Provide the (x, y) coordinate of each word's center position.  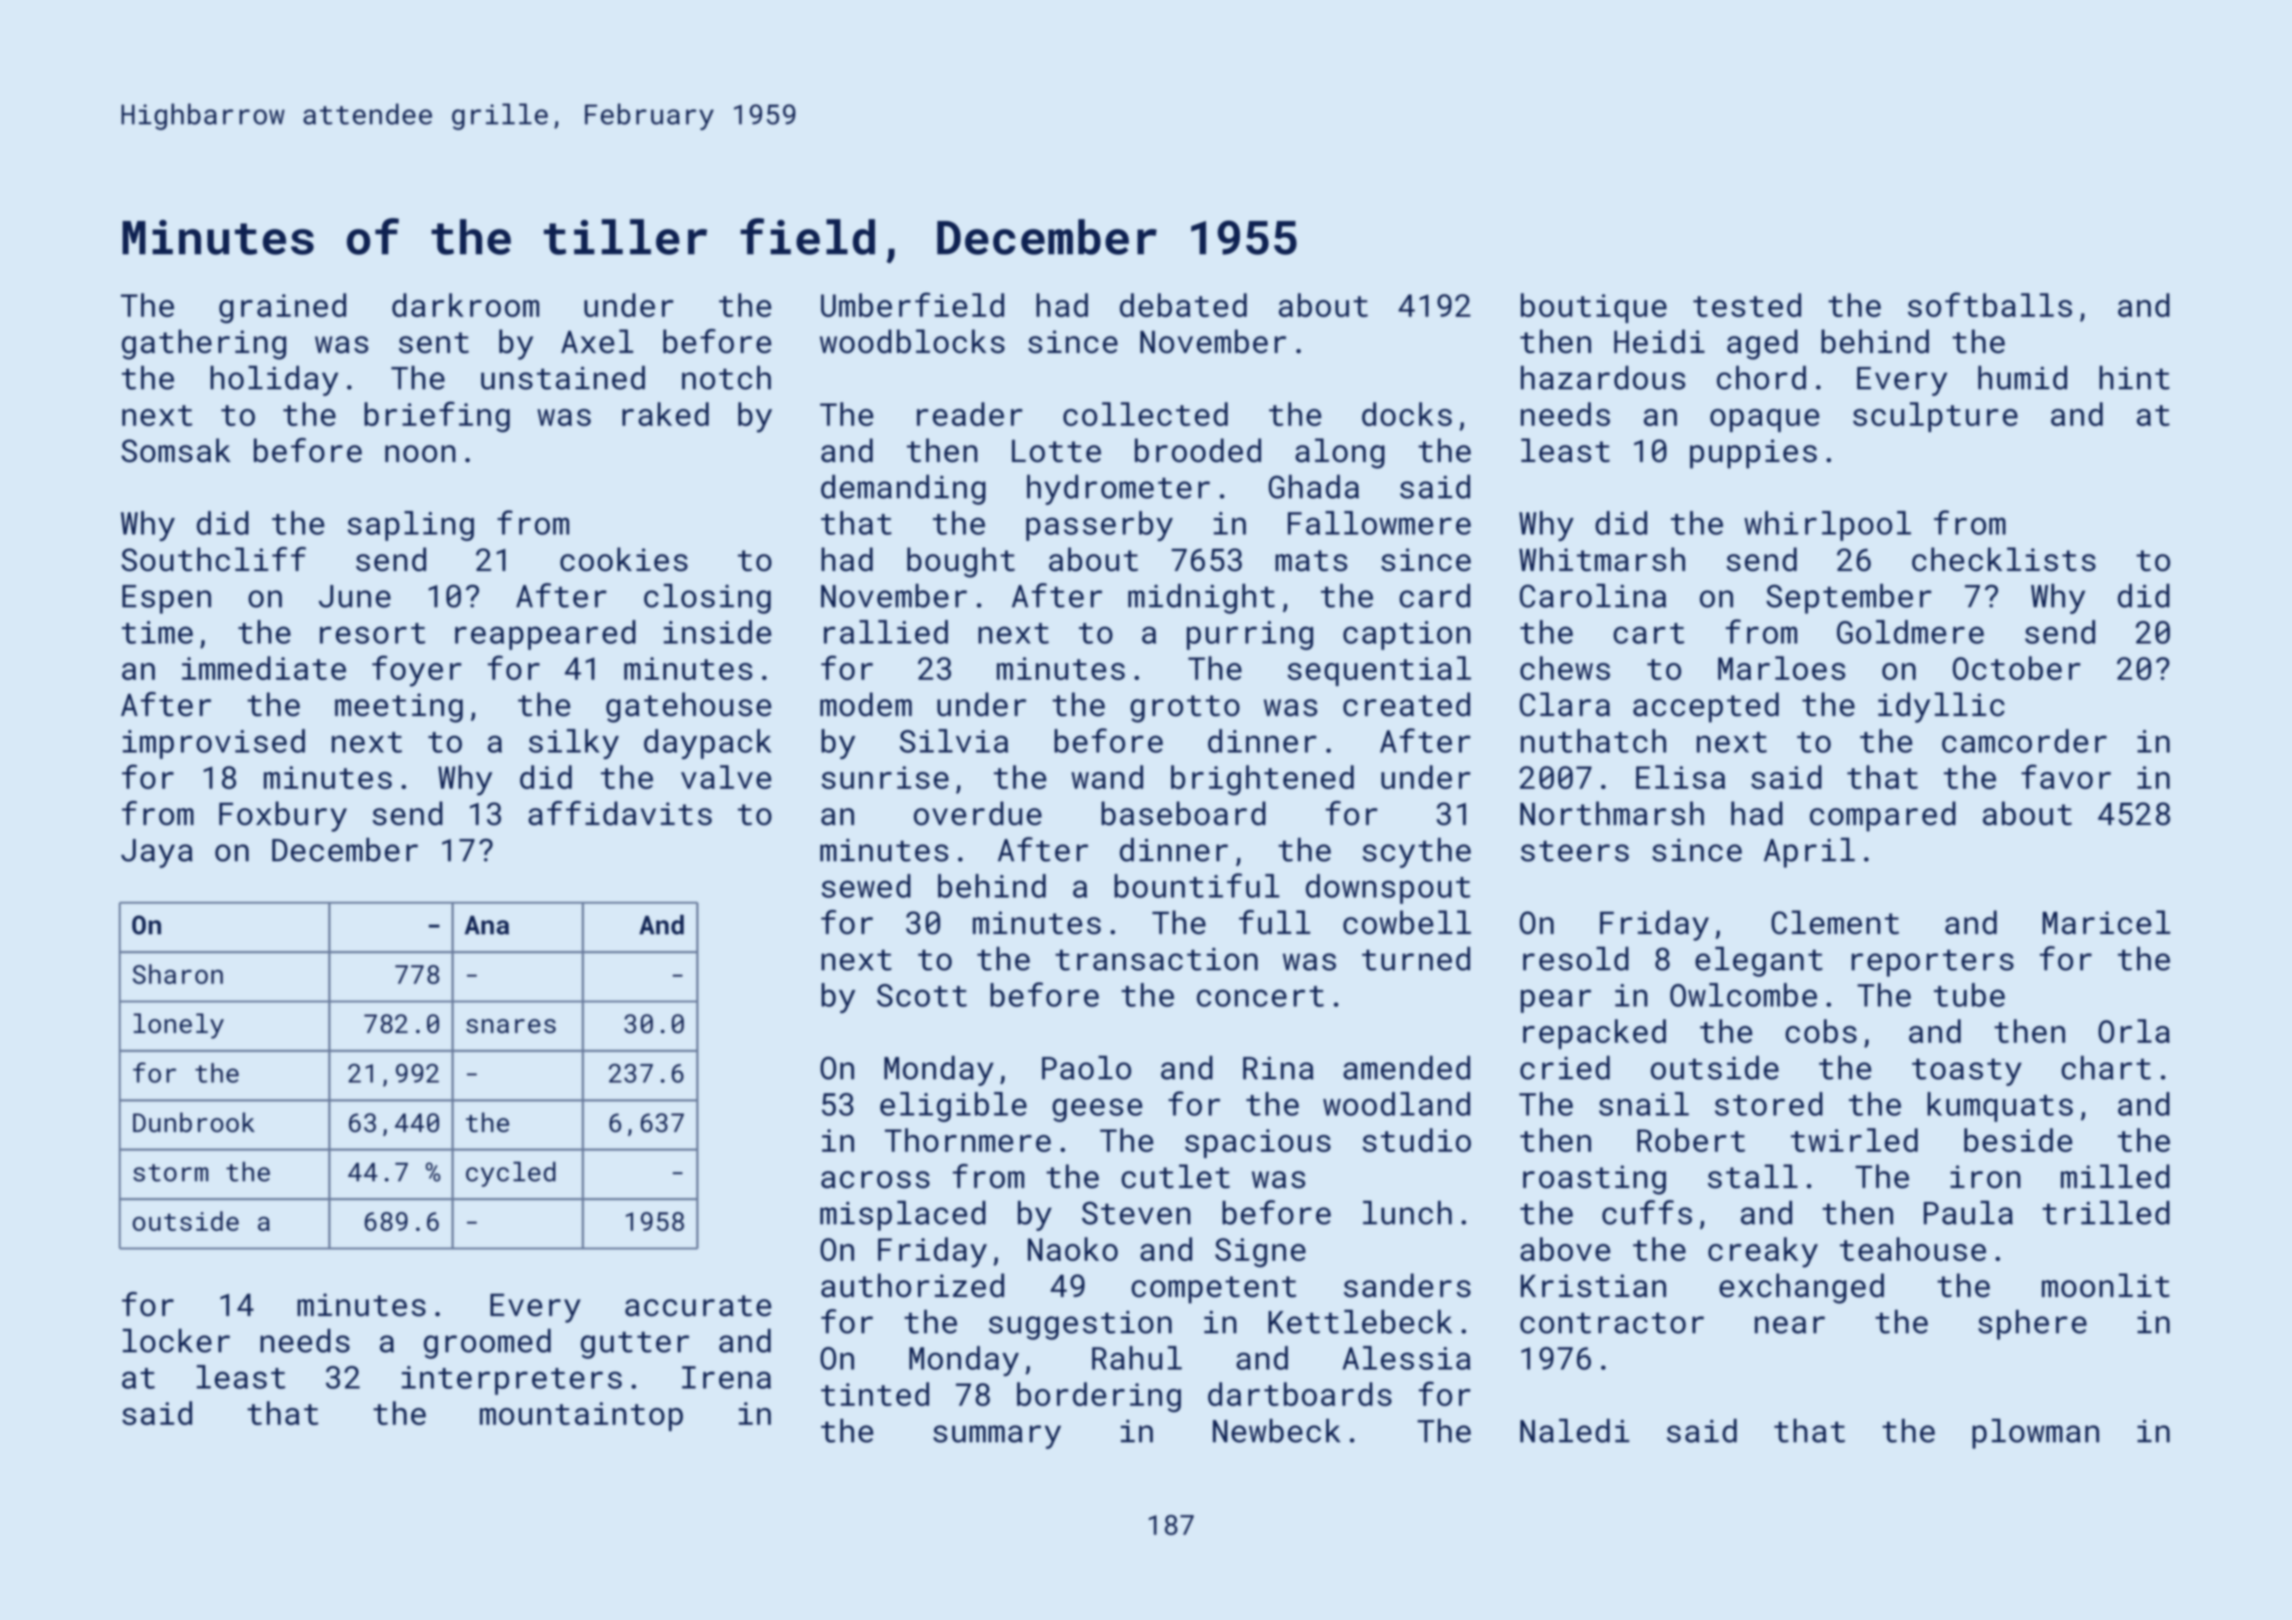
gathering (204, 344)
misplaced (903, 1215)
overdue (978, 813)
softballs (1990, 304)
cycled (511, 1174)
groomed (487, 1343)
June (355, 596)
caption (1407, 635)
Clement (1835, 922)
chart (2106, 1067)
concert (1260, 996)
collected (1145, 414)
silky (574, 744)
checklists (2004, 559)
